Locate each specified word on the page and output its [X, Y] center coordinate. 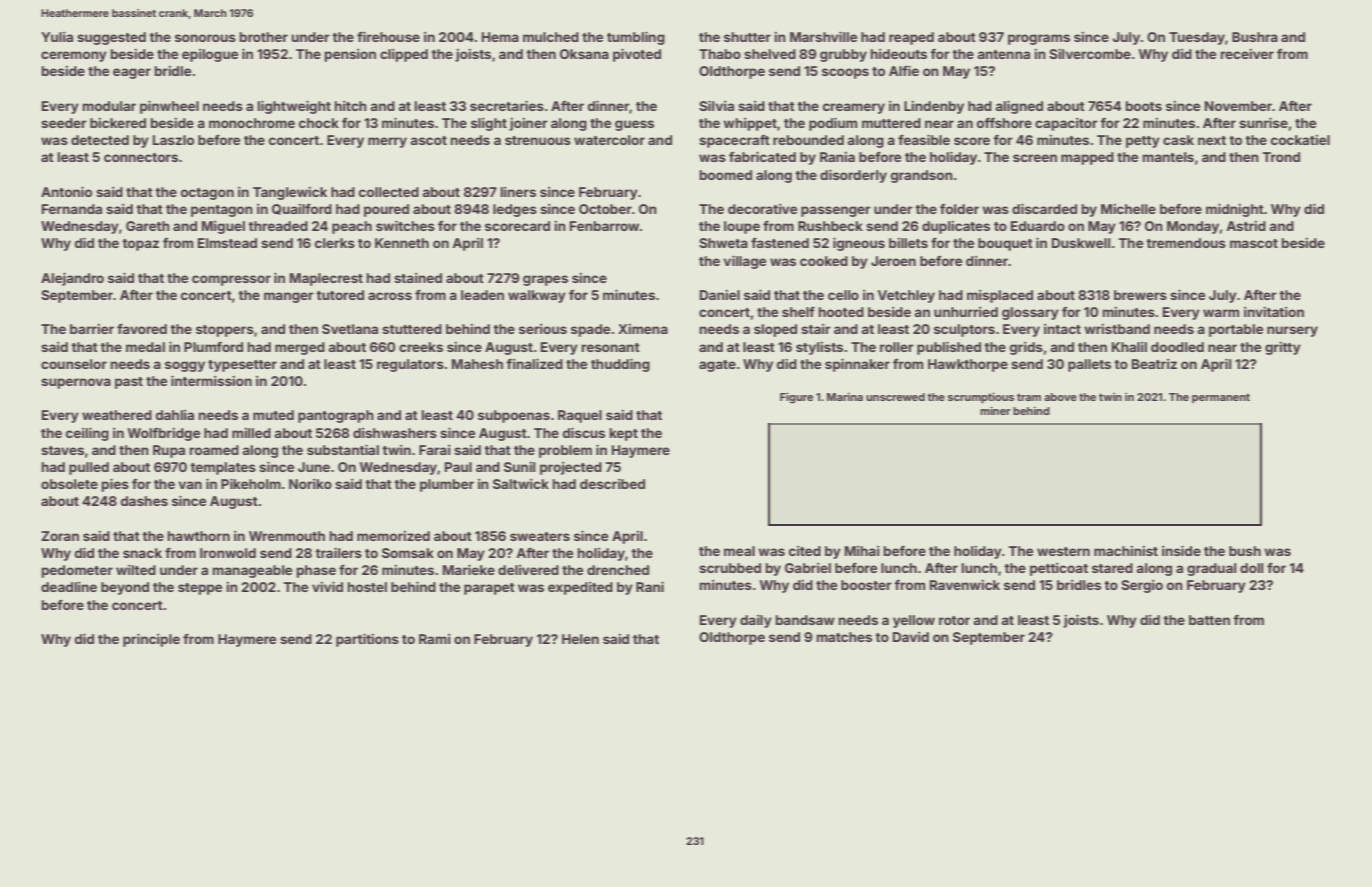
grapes [545, 280]
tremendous [1186, 243]
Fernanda [72, 209]
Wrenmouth [287, 536]
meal [739, 551]
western [1063, 551]
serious [543, 329]
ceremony [74, 56]
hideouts [898, 54]
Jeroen [893, 261]
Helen [580, 639]
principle [151, 640]
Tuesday [1197, 38]
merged [300, 348]
